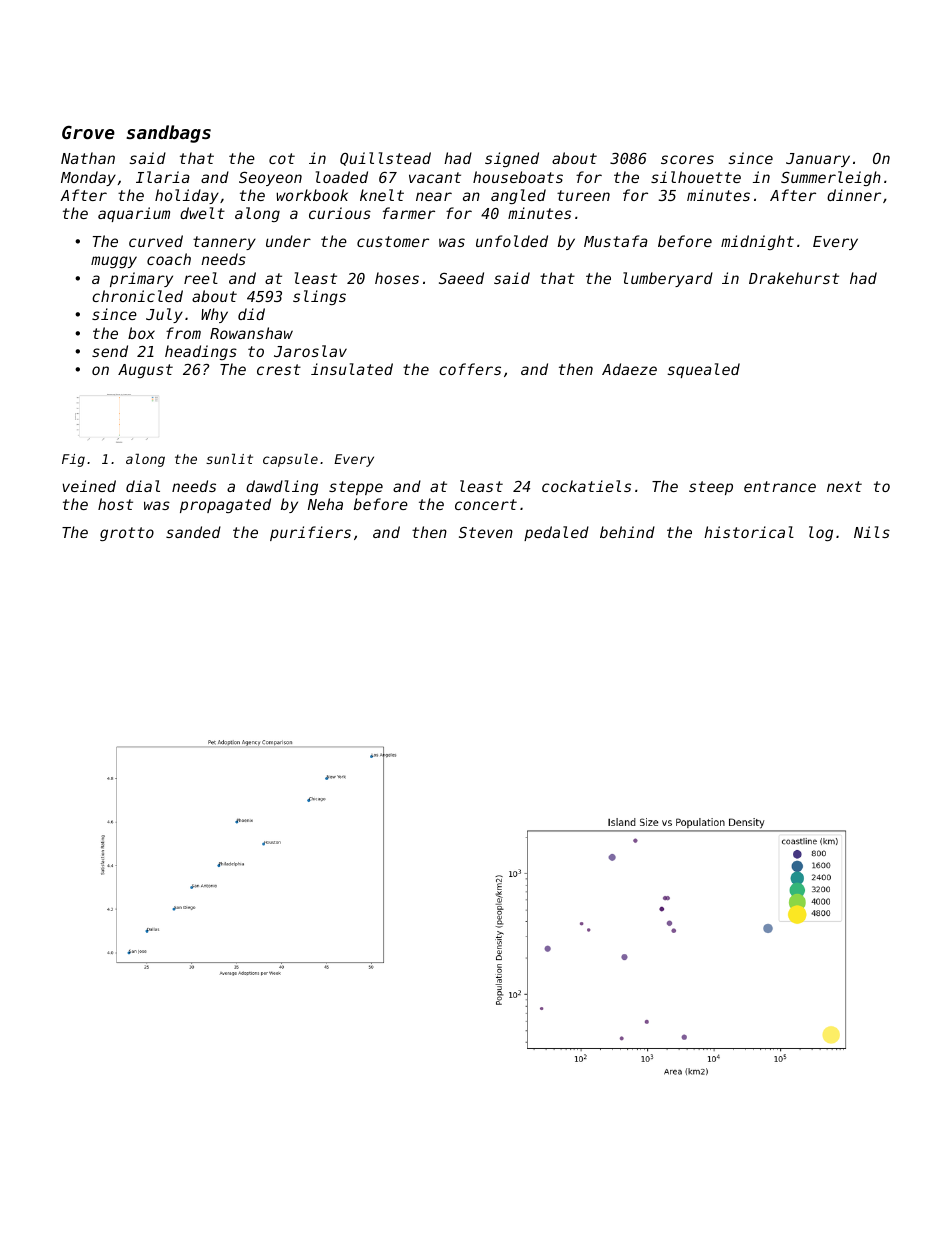  What do you see at coordinates (88, 132) in the page?
I see `Grove` at bounding box center [88, 132].
